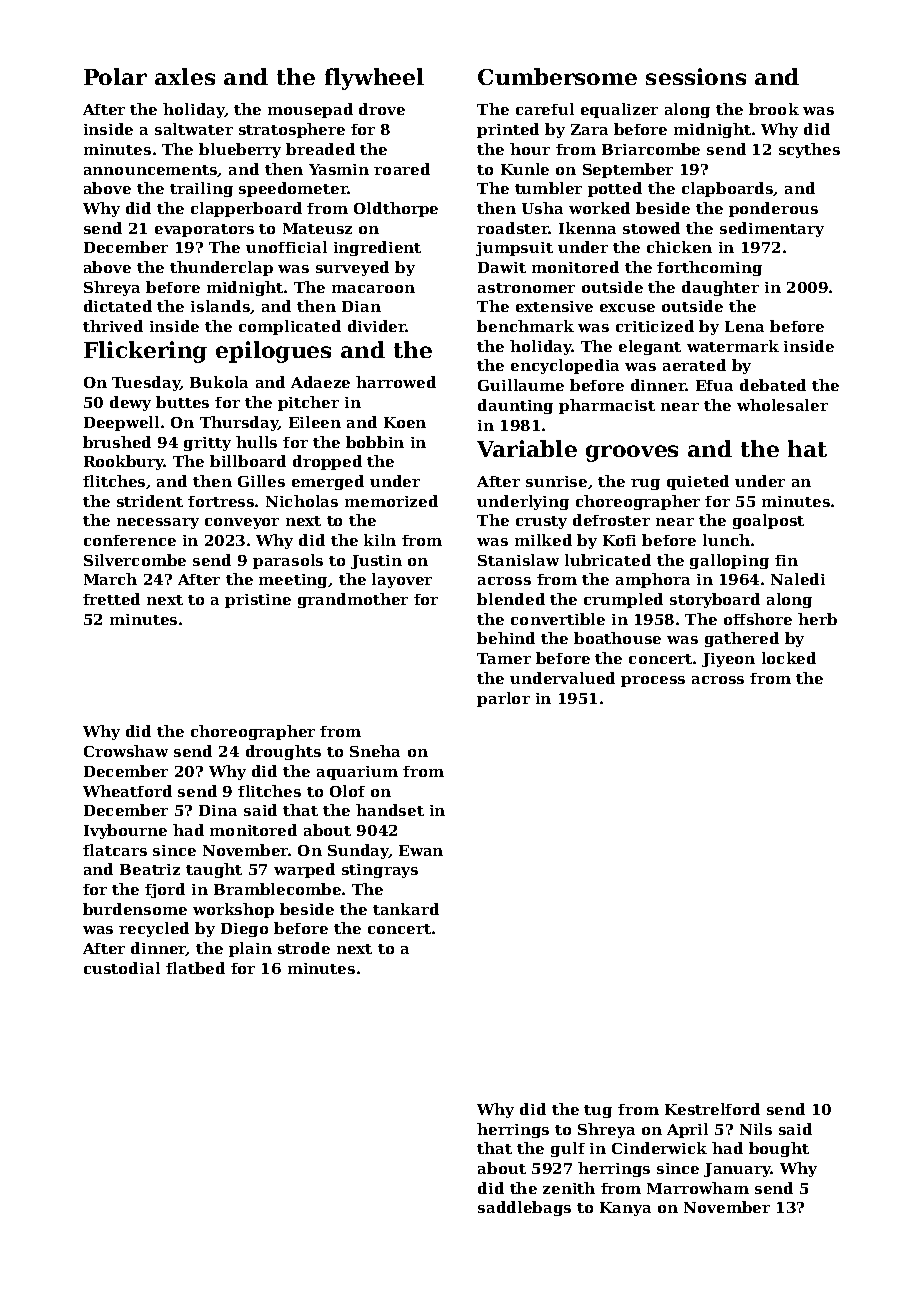 This screenshot has height=1308, width=924. What do you see at coordinates (503, 699) in the screenshot?
I see `parlor` at bounding box center [503, 699].
